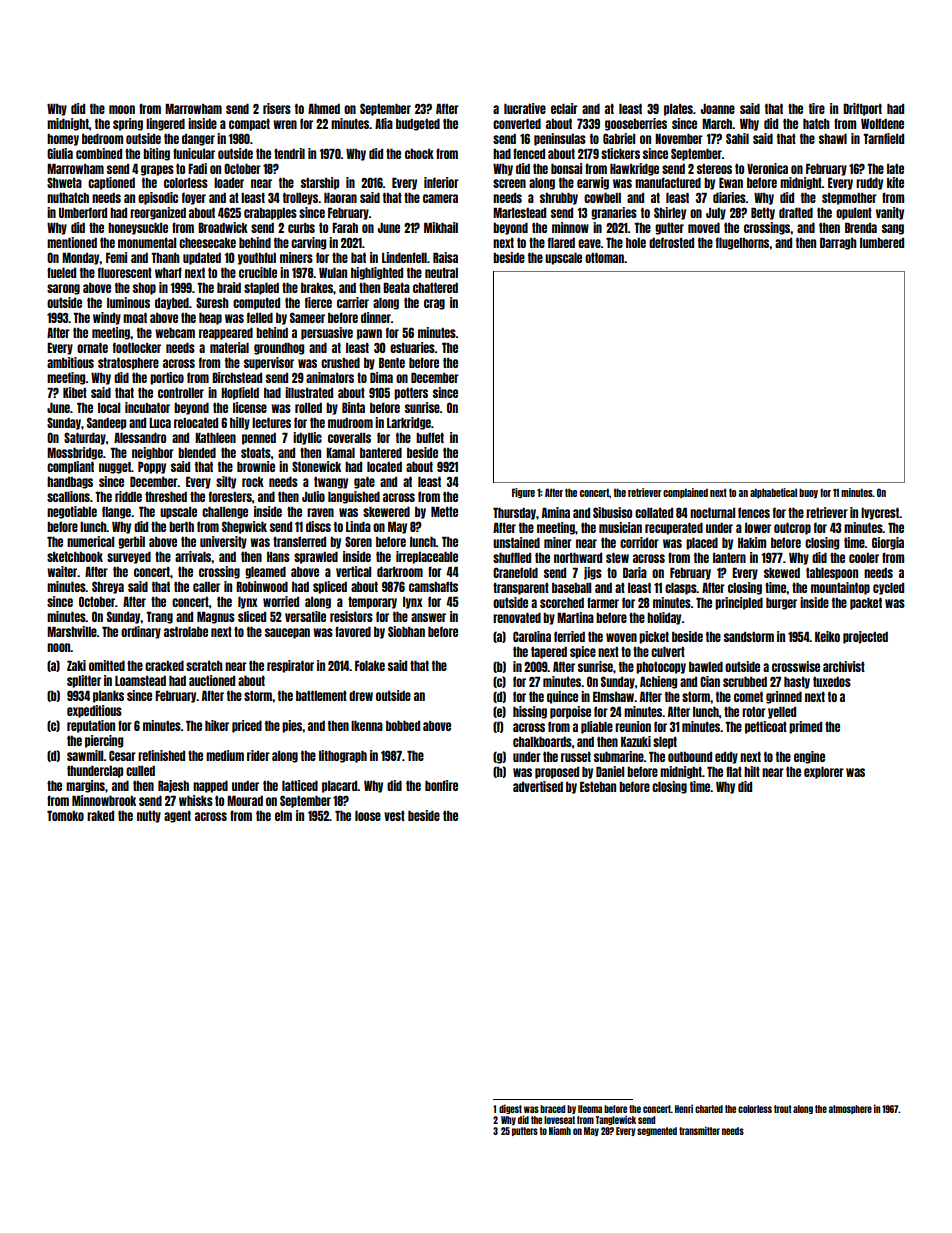 The image size is (952, 1233). Describe the element at coordinates (773, 493) in the image. I see `alphabetical` at that location.
